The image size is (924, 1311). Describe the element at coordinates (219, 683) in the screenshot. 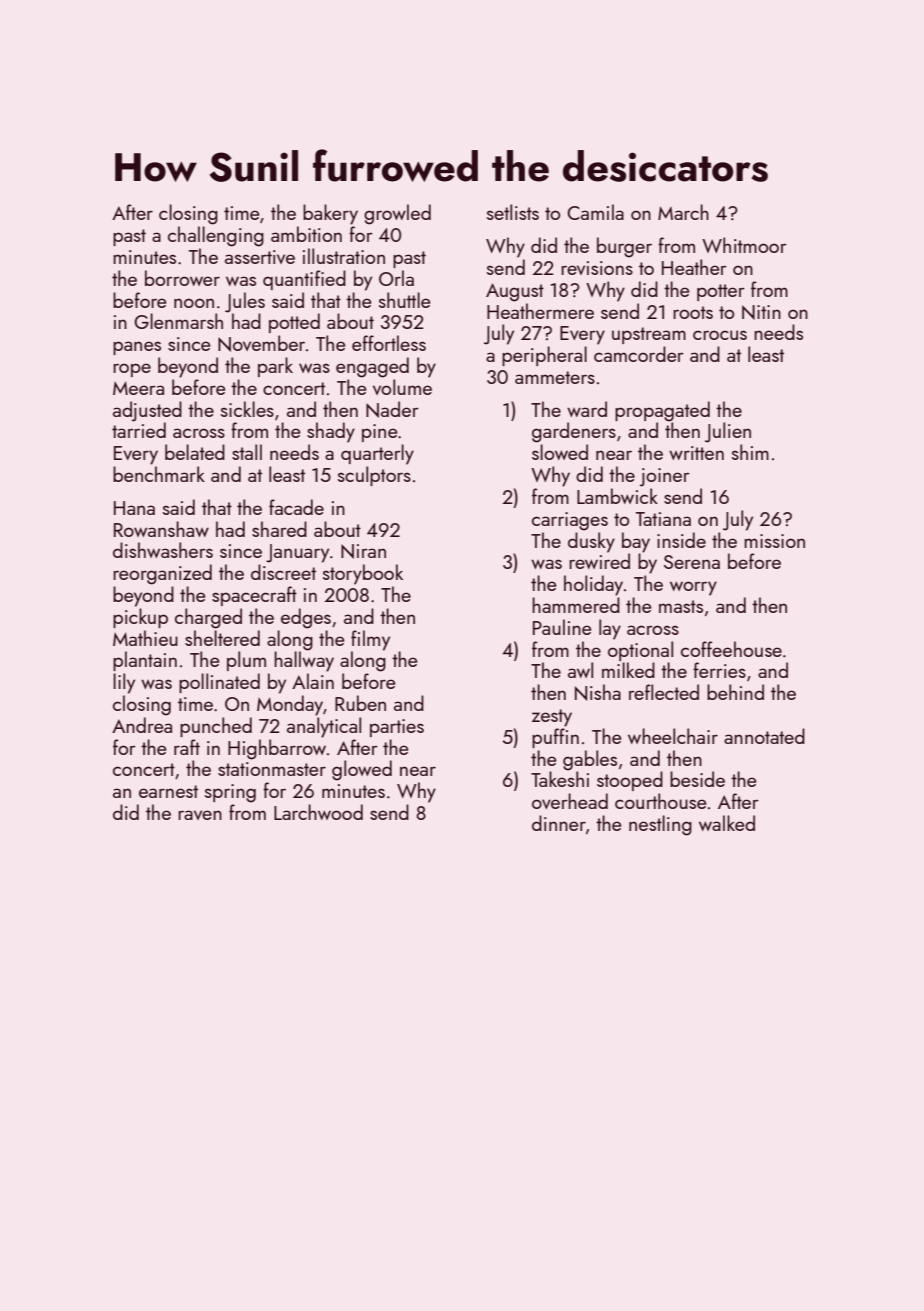

I see `pollinated` at that location.
